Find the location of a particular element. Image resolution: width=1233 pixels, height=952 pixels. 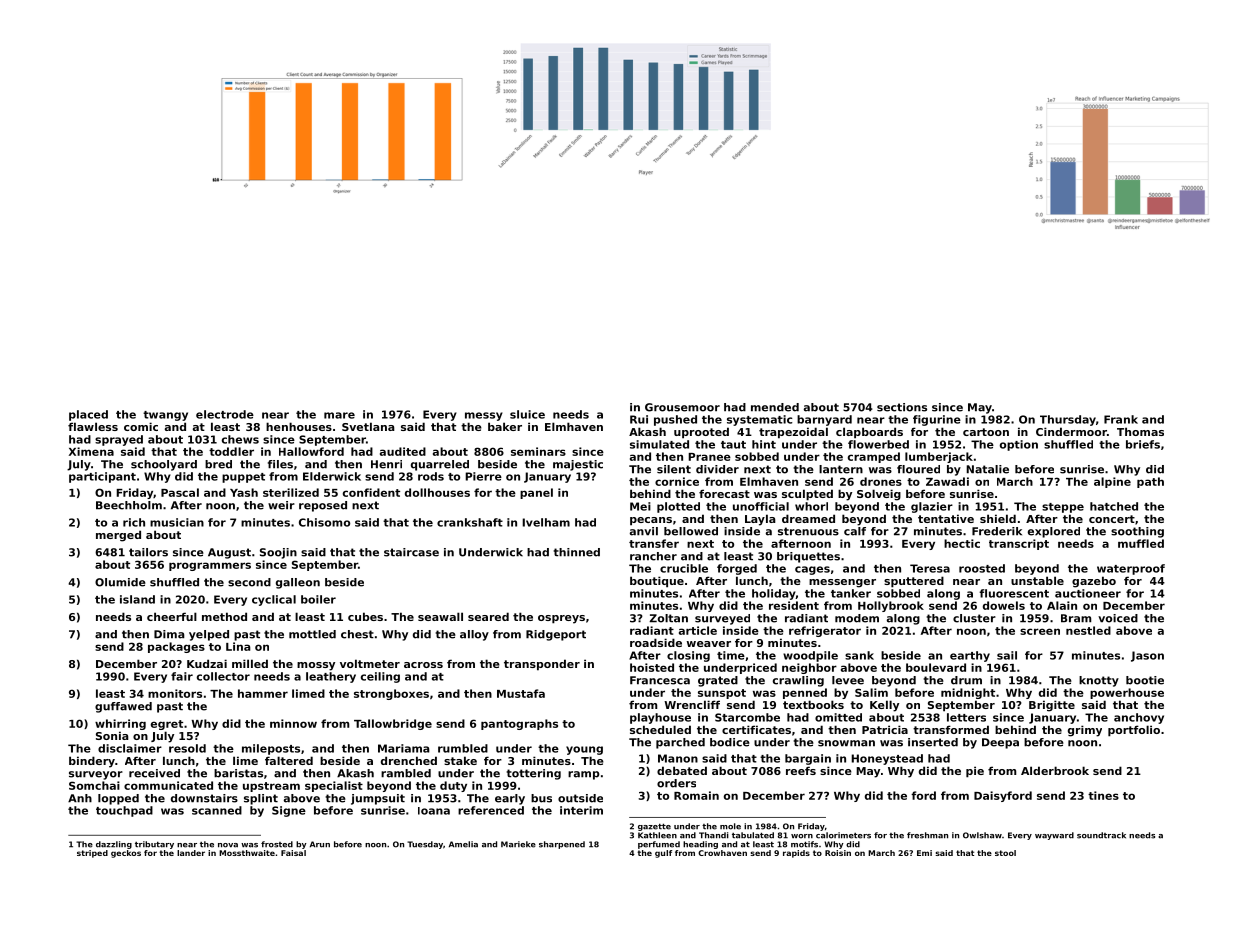

sections is located at coordinates (902, 407).
